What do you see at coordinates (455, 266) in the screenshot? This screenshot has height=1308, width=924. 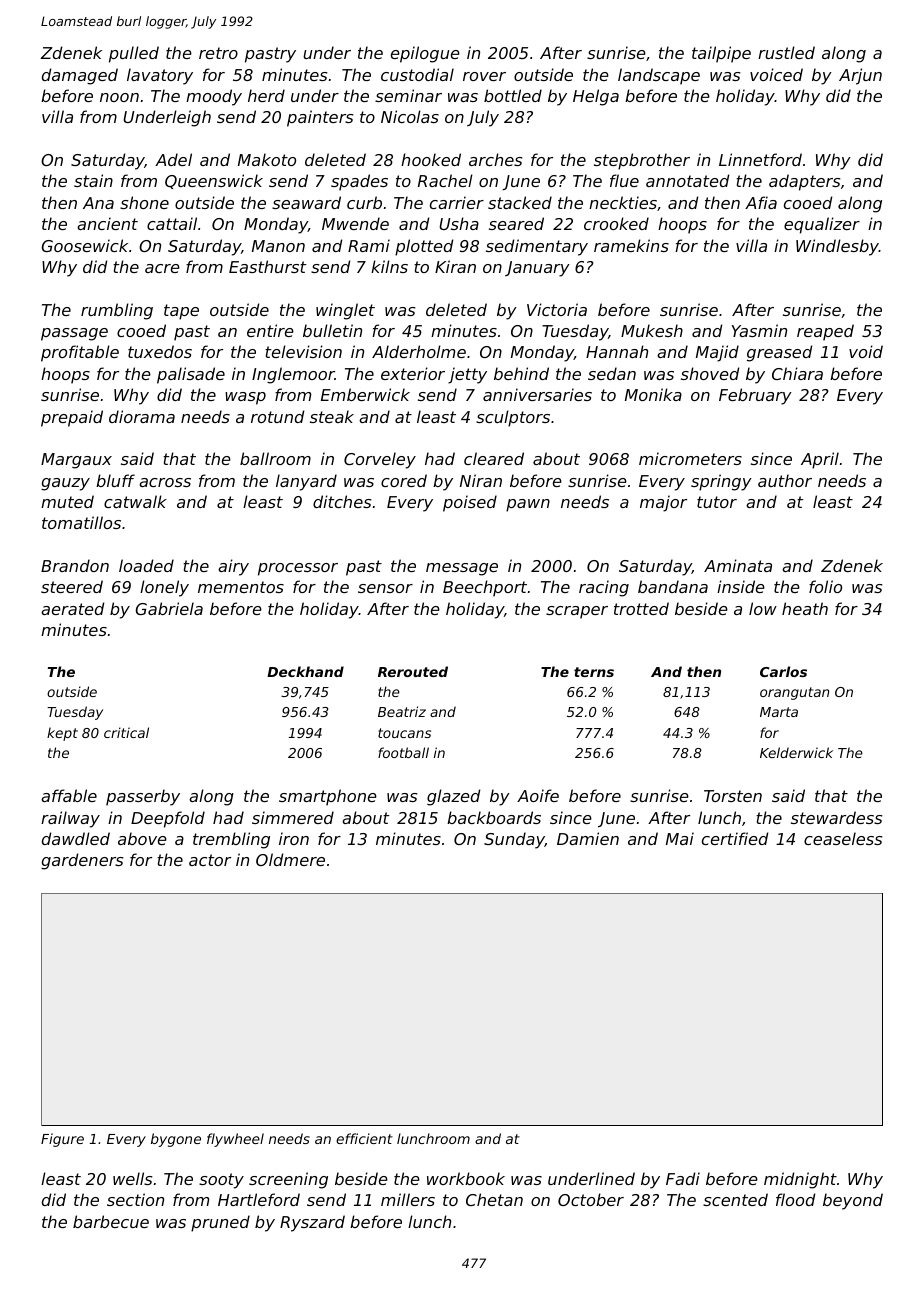 I see `Kiran` at bounding box center [455, 266].
